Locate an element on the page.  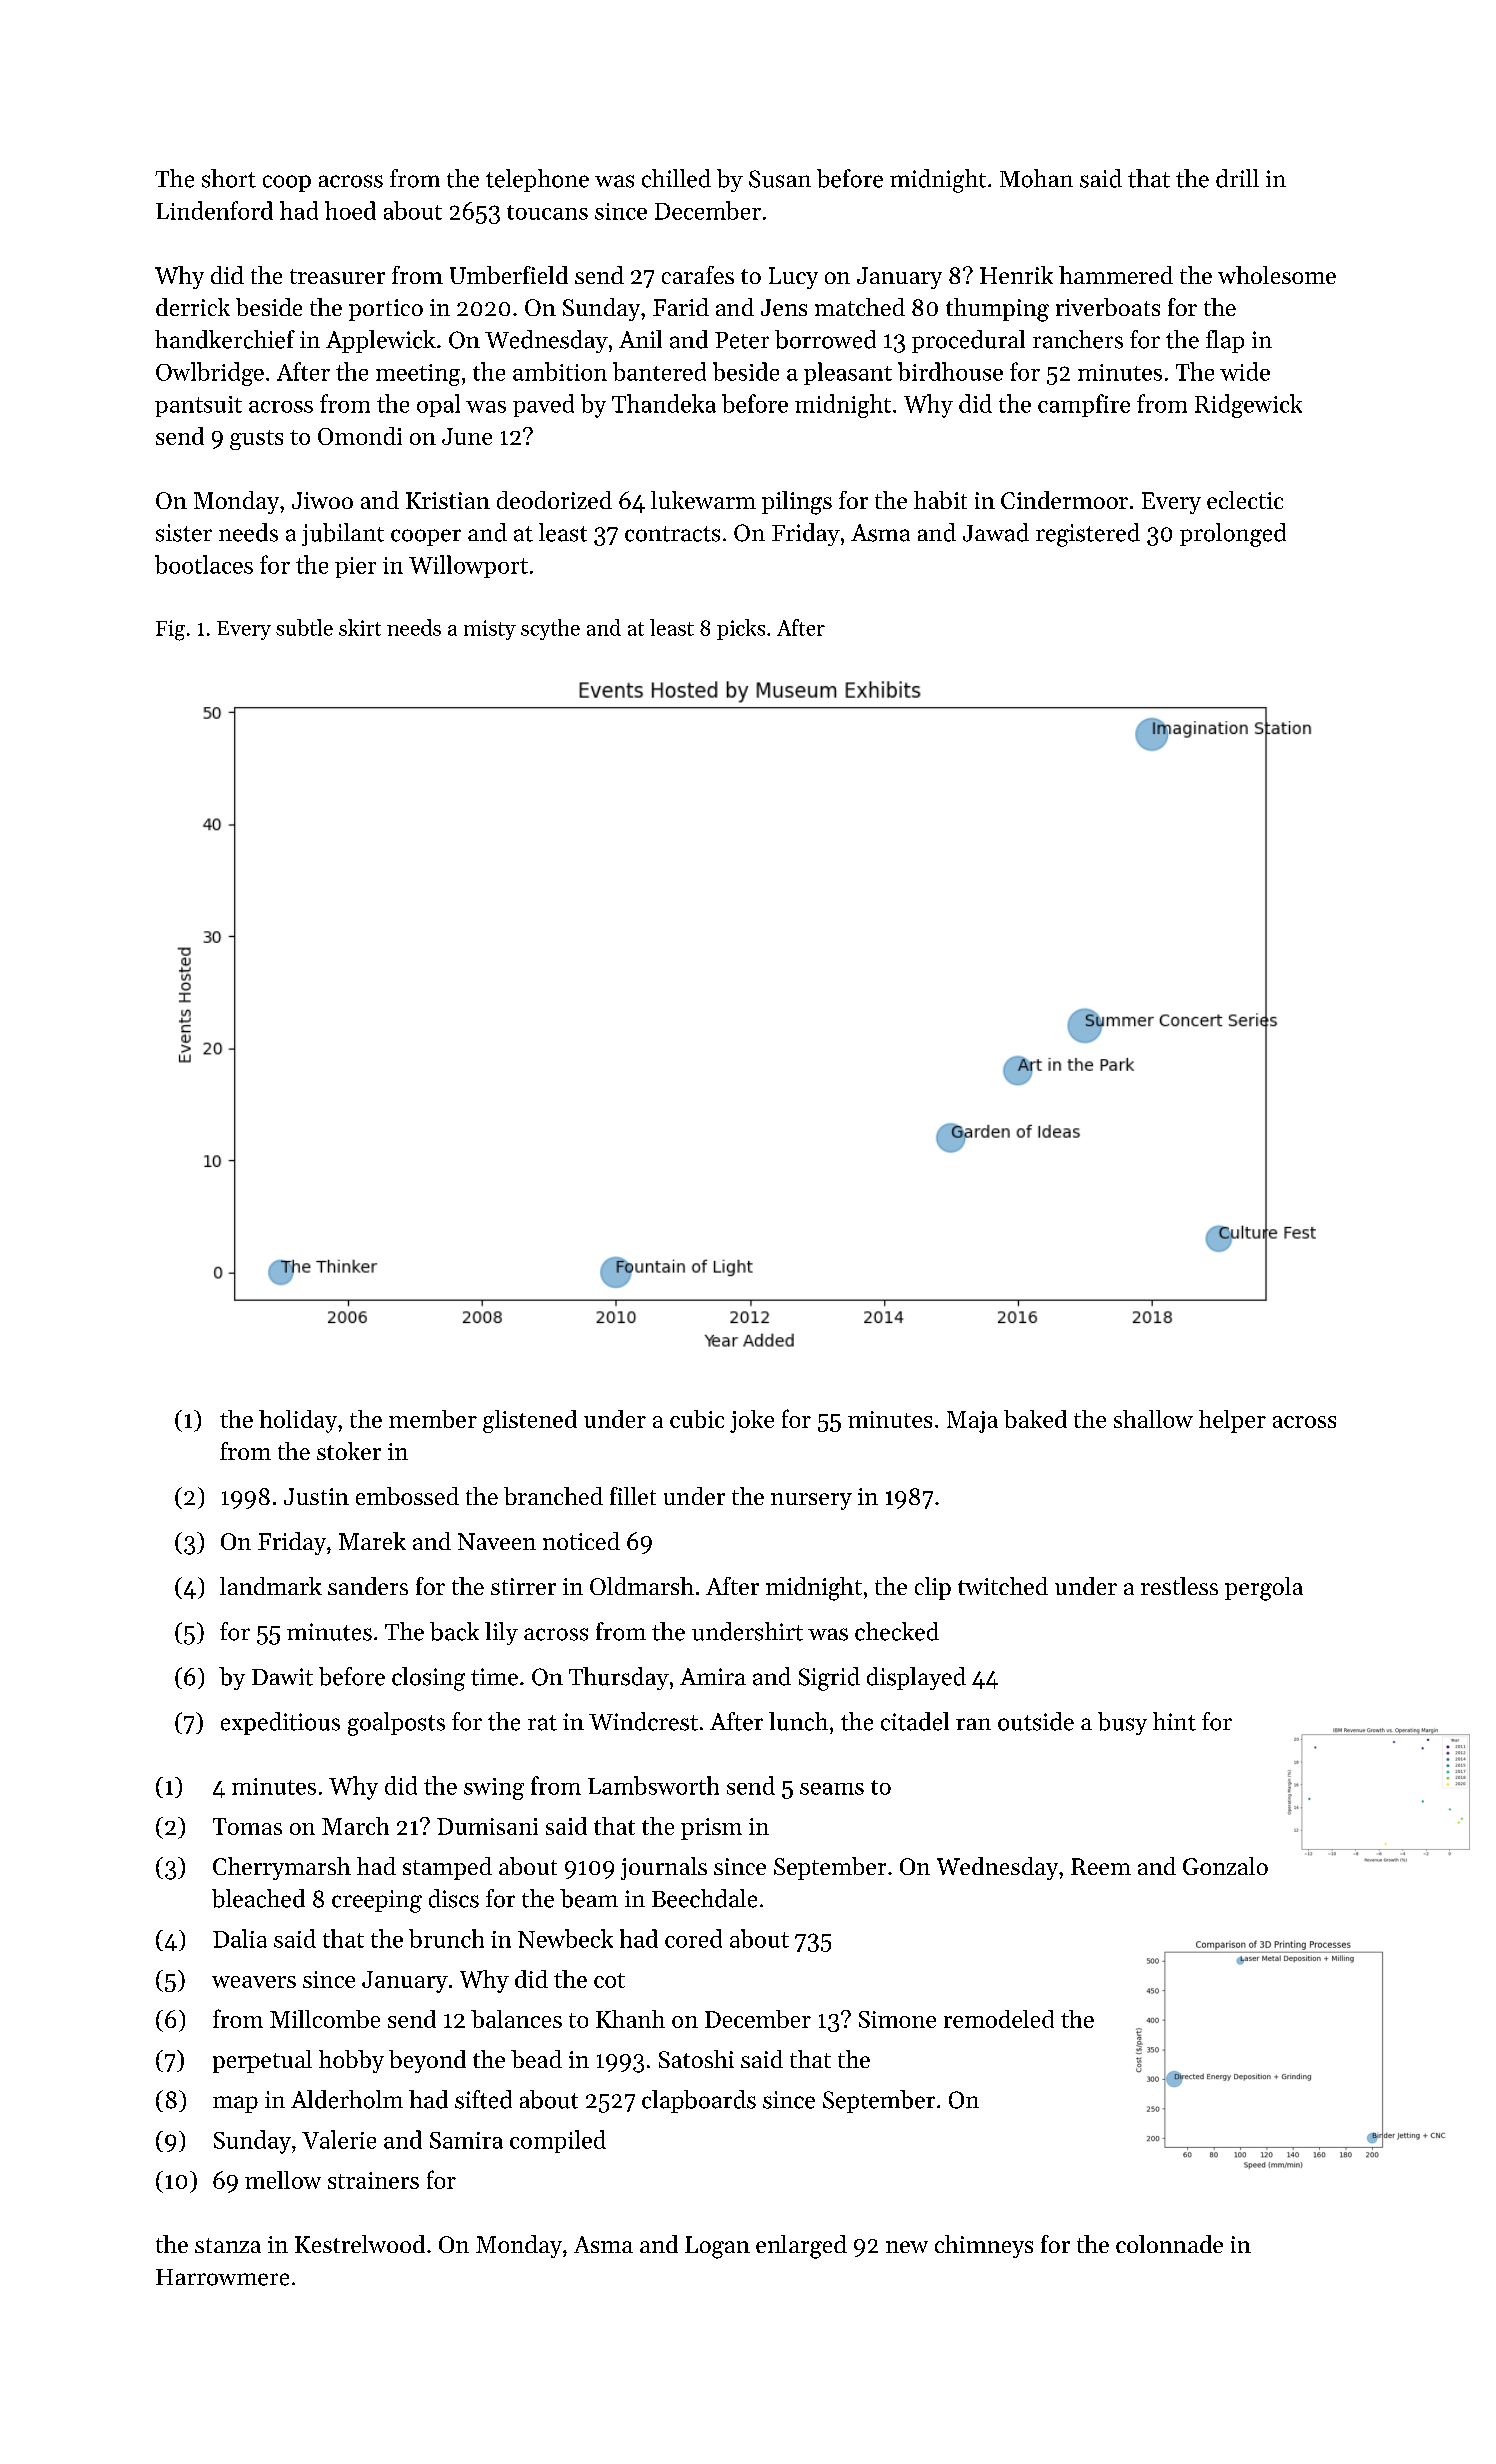
scythe is located at coordinates (550, 629).
